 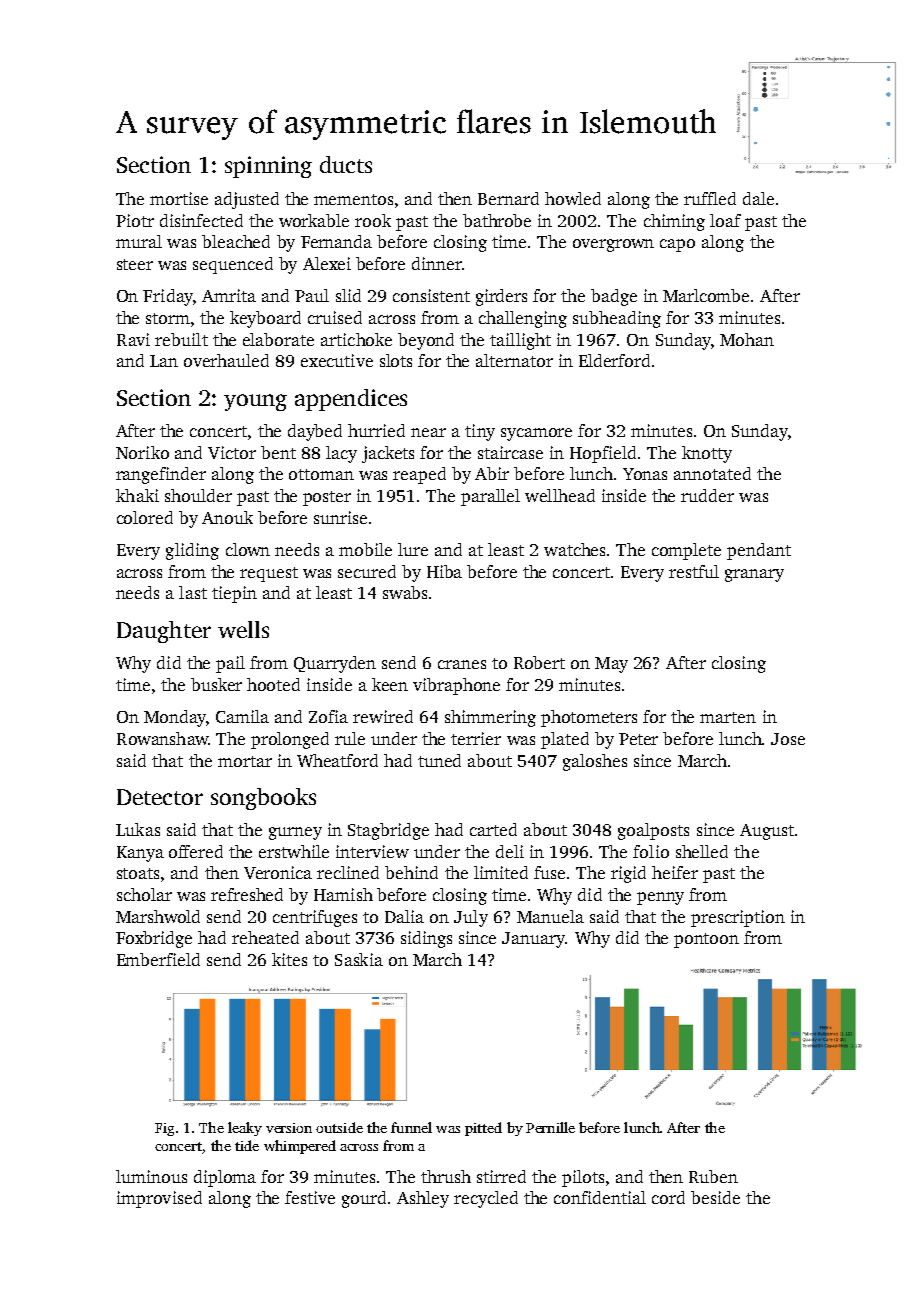 I want to click on Anouk, so click(x=227, y=517).
